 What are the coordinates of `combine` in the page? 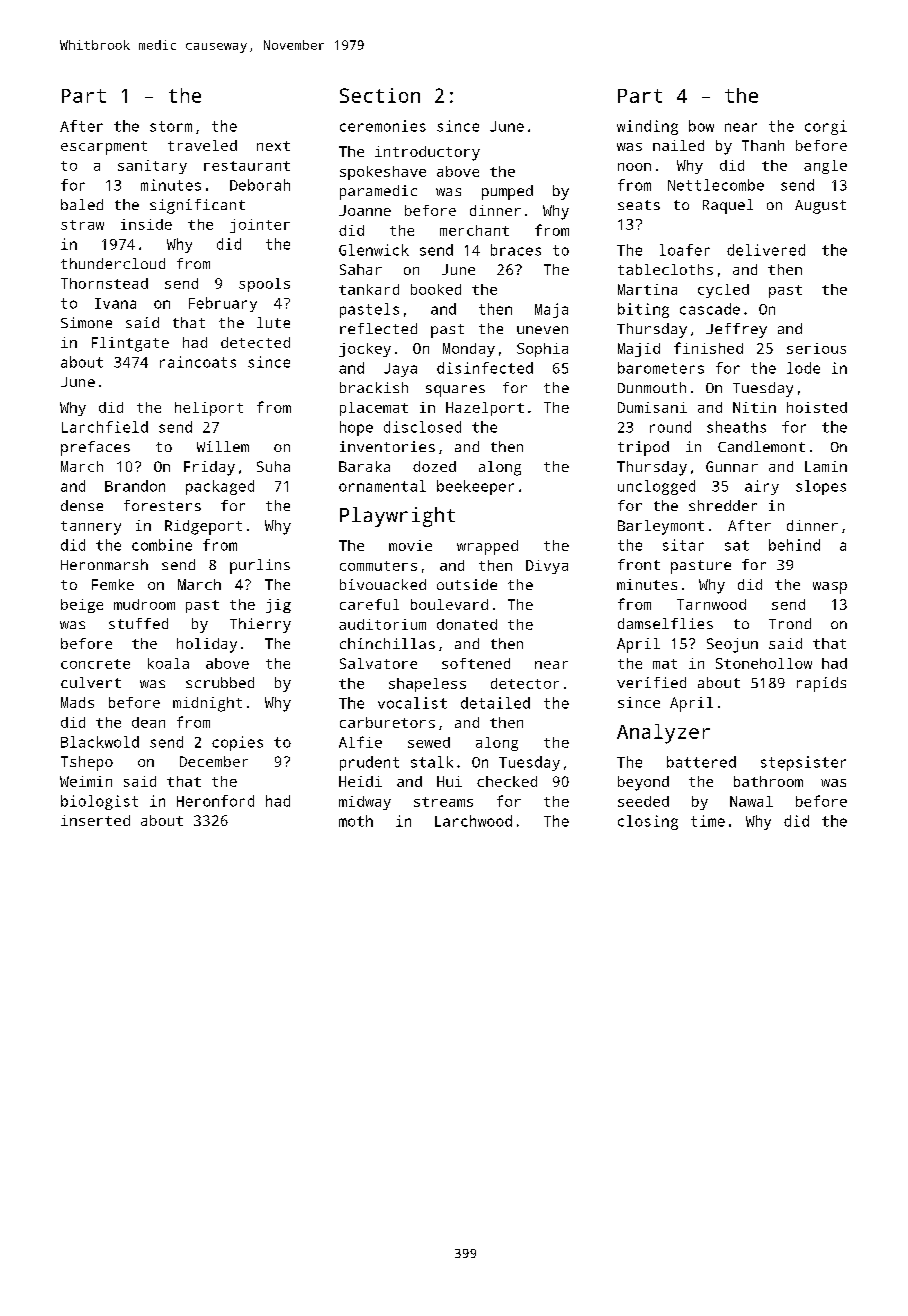 It's located at (162, 545).
